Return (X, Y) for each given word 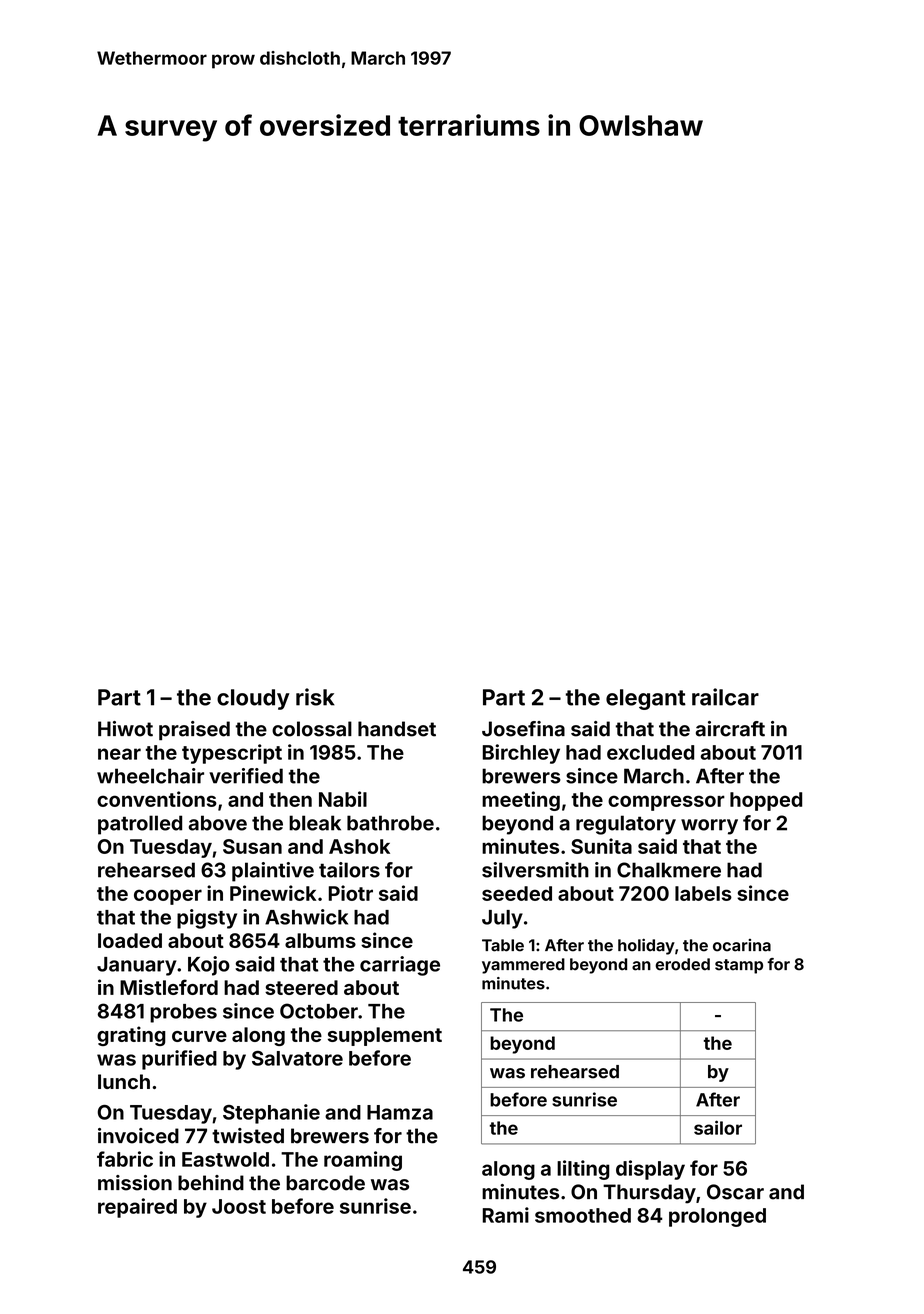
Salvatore (297, 1058)
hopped (766, 801)
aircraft (730, 729)
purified (179, 1060)
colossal (312, 729)
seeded (517, 893)
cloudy (253, 699)
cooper (168, 897)
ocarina (742, 945)
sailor (718, 1127)
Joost (239, 1206)
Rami (506, 1215)
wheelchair (150, 776)
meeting (521, 801)
